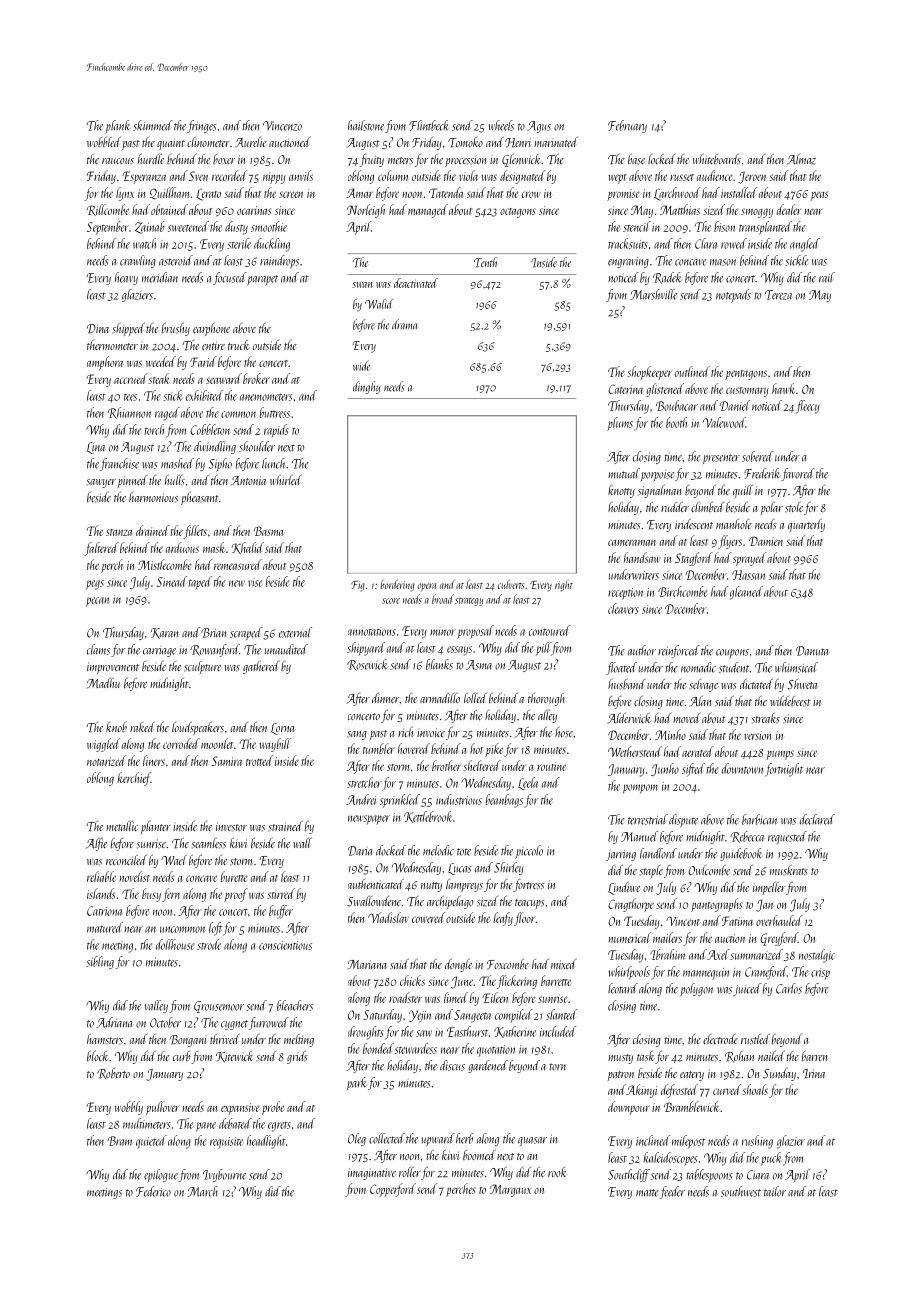 This page has height=1308, width=924. Describe the element at coordinates (203, 1191) in the page. I see `March` at that location.
